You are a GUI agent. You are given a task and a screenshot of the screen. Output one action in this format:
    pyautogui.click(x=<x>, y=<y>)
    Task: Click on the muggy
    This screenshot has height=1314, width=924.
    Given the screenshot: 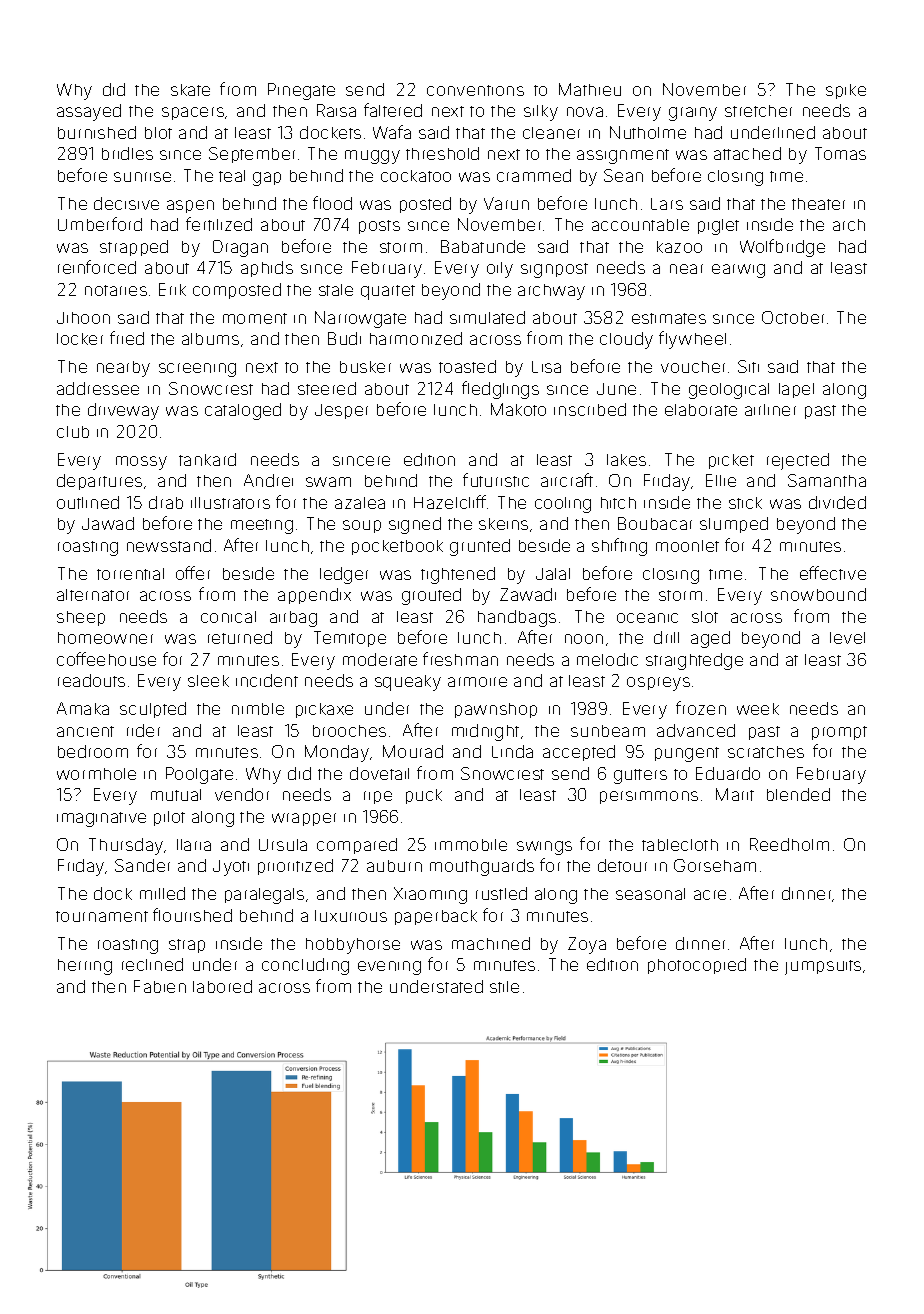 What is the action you would take?
    pyautogui.click(x=372, y=157)
